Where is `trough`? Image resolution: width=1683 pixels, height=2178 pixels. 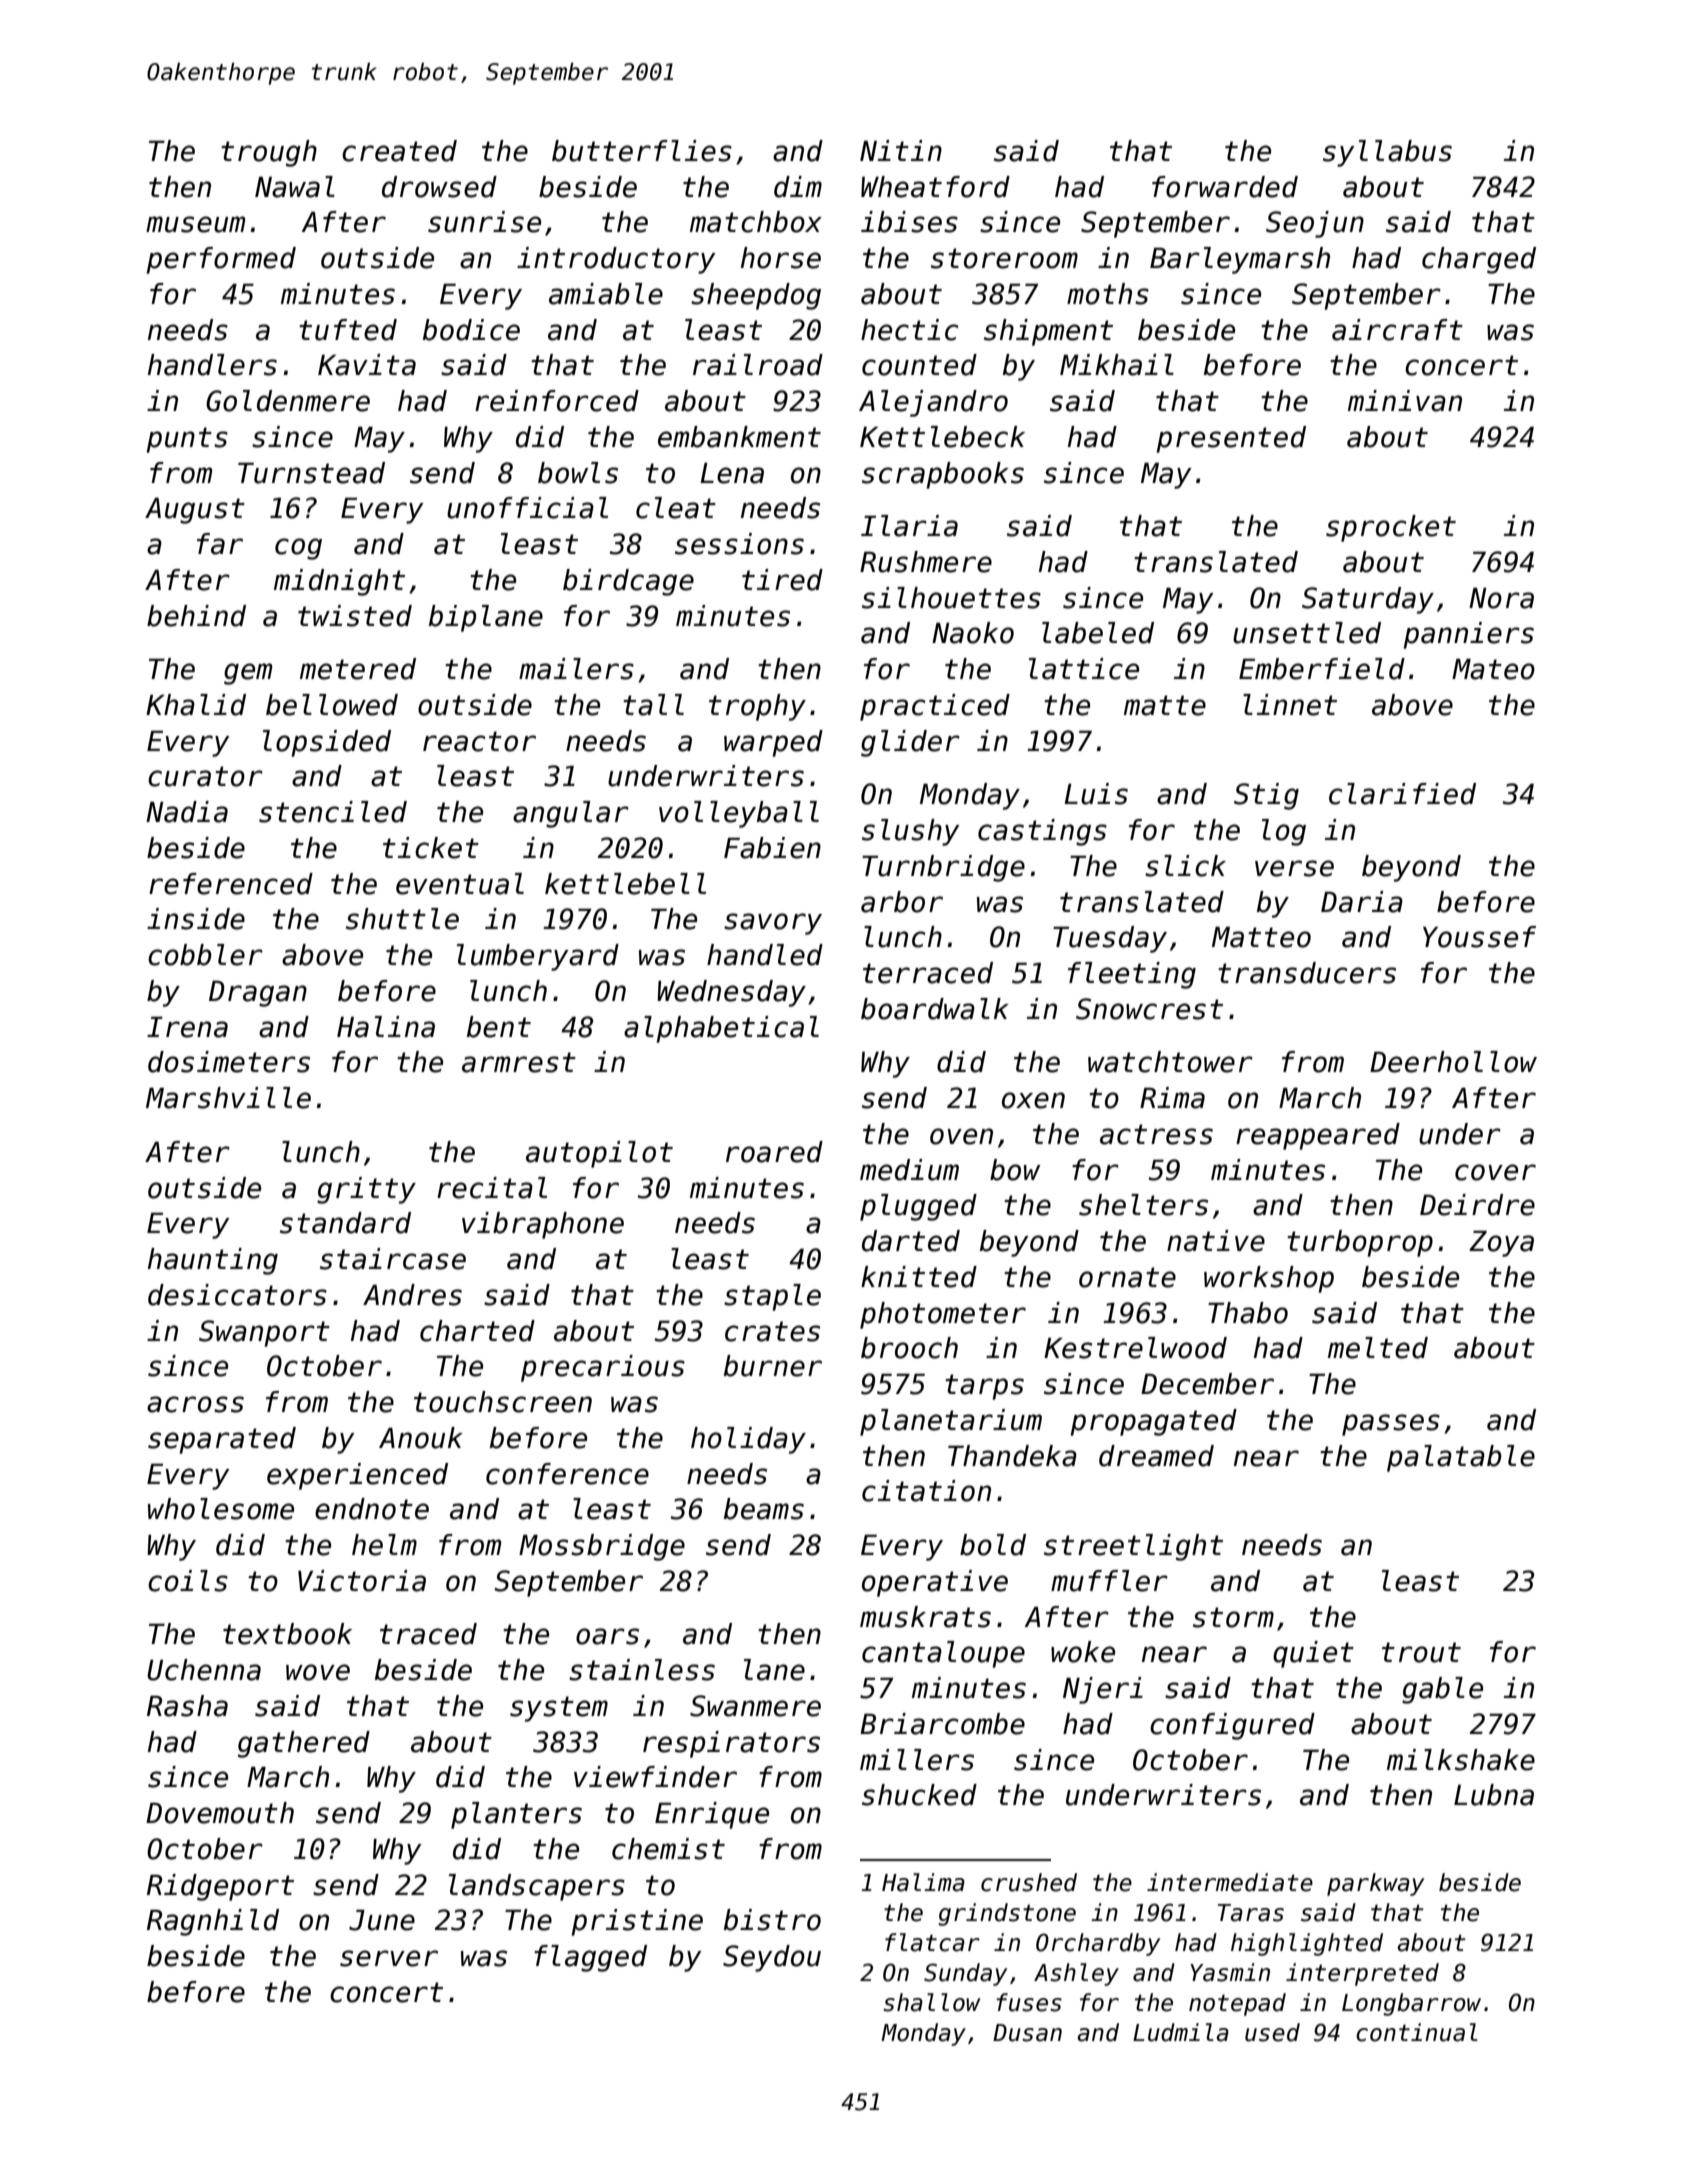
trough is located at coordinates (269, 153).
